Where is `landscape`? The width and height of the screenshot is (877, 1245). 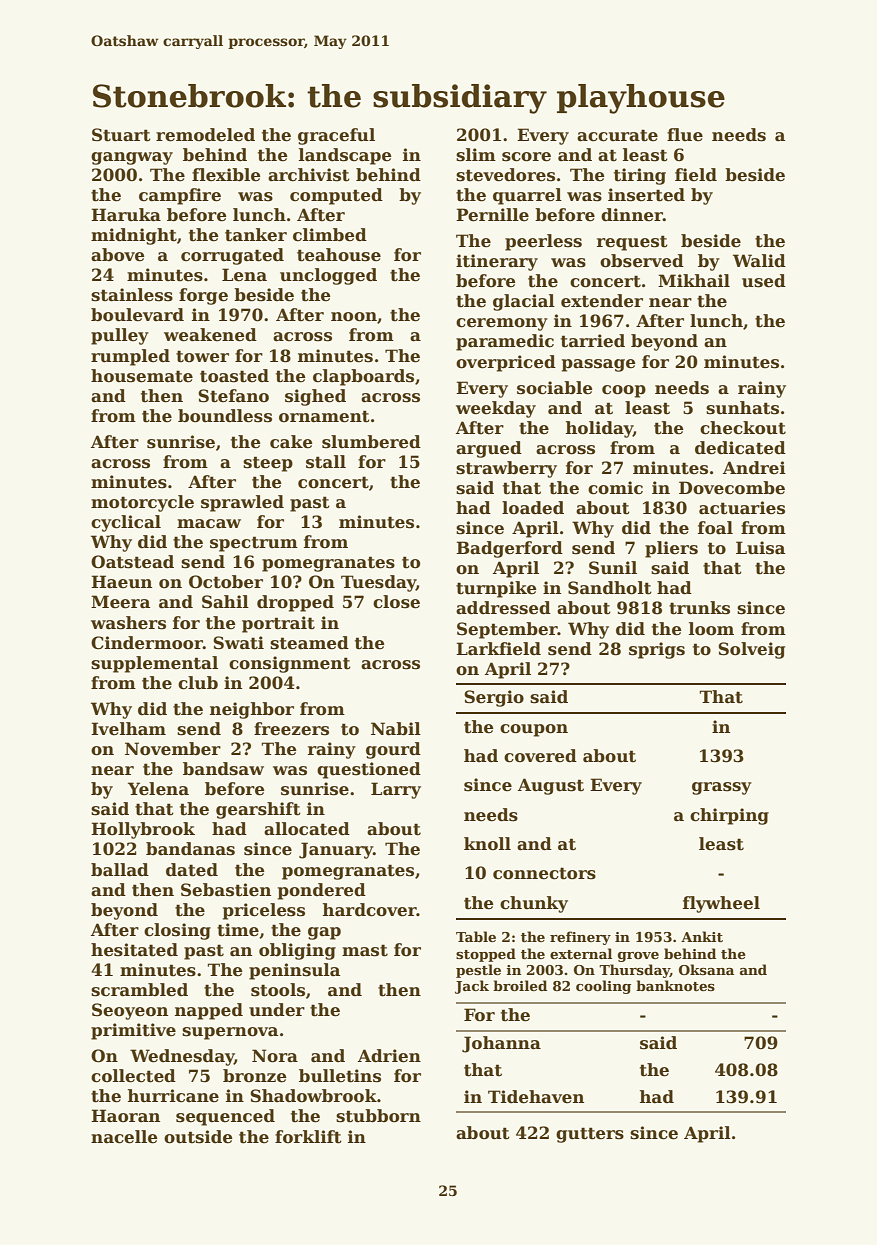
landscape is located at coordinates (345, 156).
